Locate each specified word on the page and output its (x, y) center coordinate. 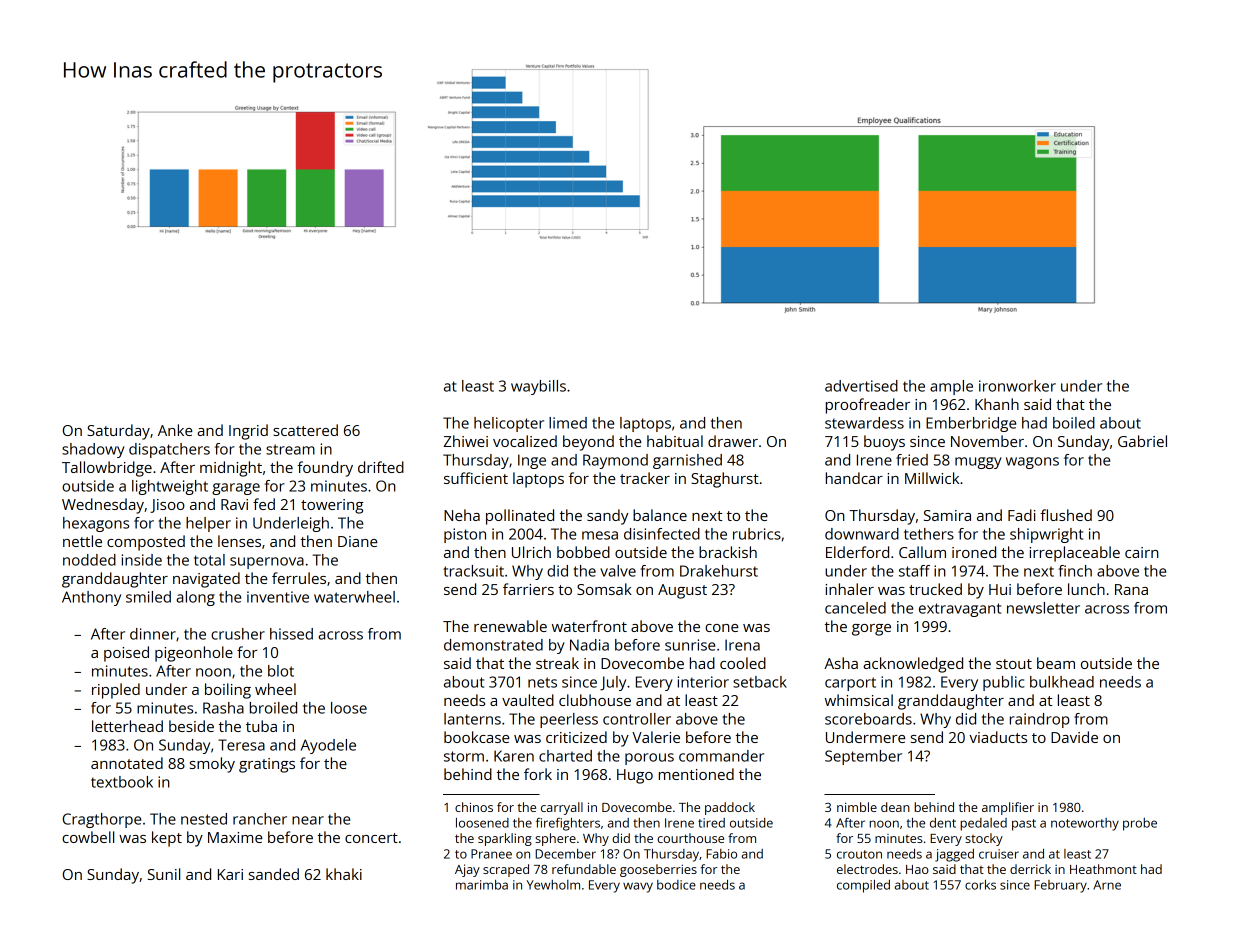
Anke (175, 430)
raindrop (1040, 720)
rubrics (757, 534)
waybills (538, 387)
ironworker (1017, 386)
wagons (1032, 463)
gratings (267, 765)
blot (281, 671)
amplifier (1008, 808)
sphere (555, 839)
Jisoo (167, 506)
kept (167, 839)
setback (760, 682)
